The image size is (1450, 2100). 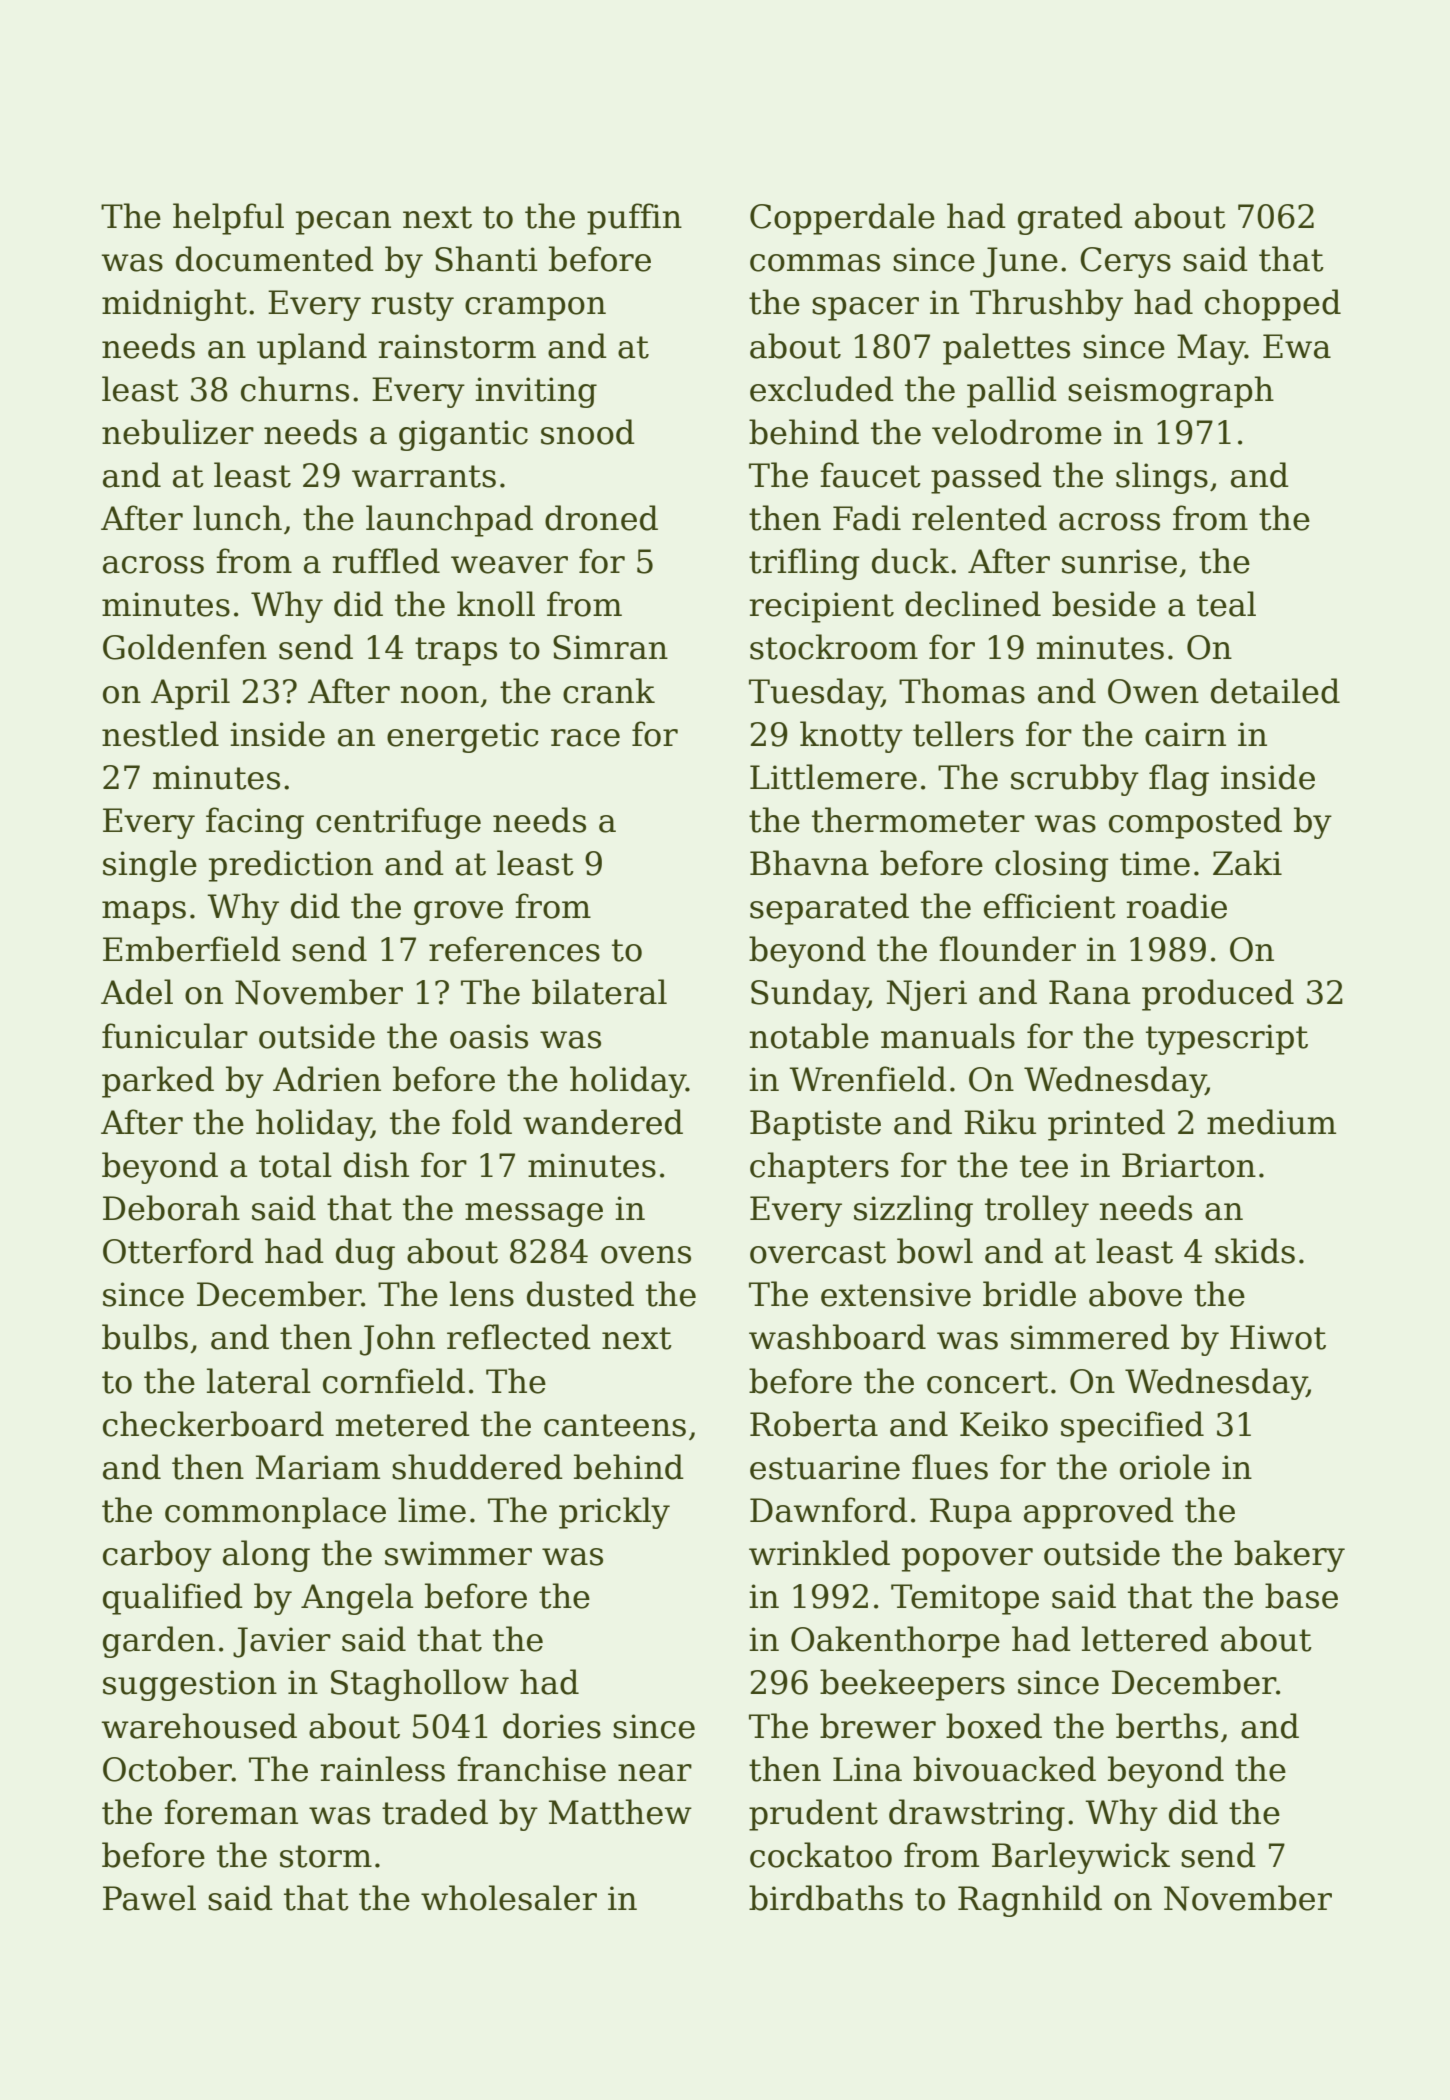 What do you see at coordinates (509, 1898) in the image?
I see `wholesaler` at bounding box center [509, 1898].
